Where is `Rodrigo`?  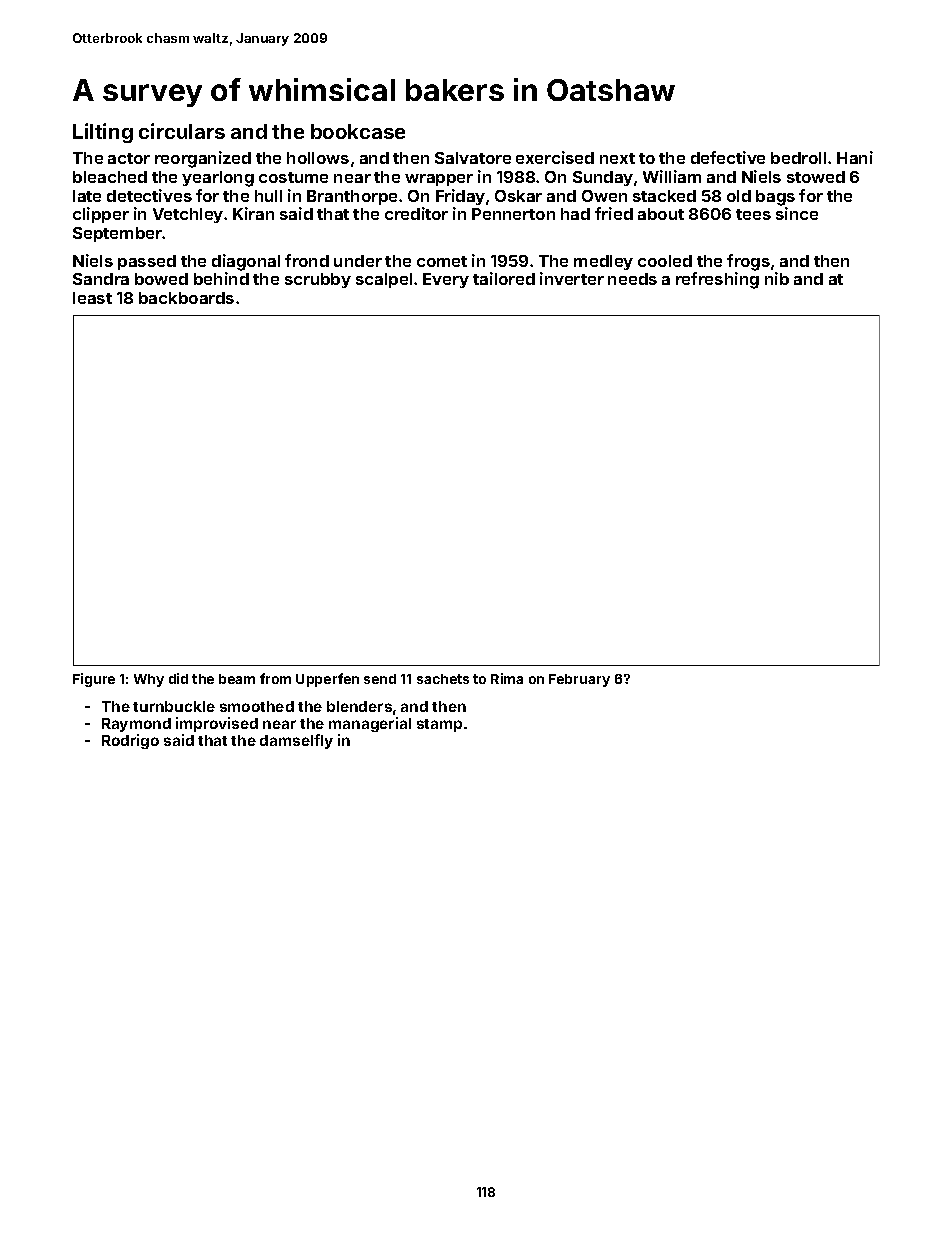 Rodrigo is located at coordinates (130, 741).
